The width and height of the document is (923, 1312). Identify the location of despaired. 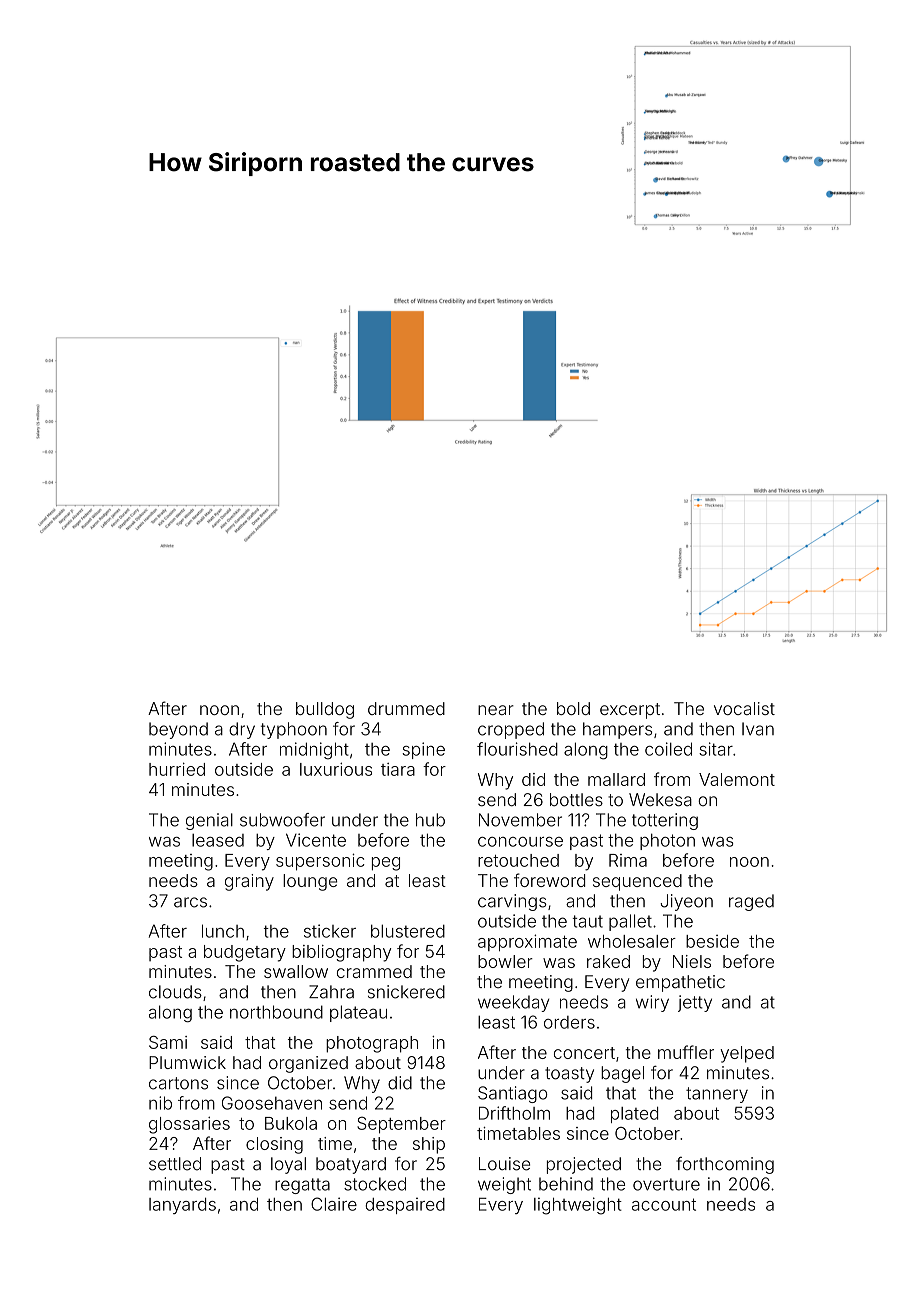
(405, 1206).
